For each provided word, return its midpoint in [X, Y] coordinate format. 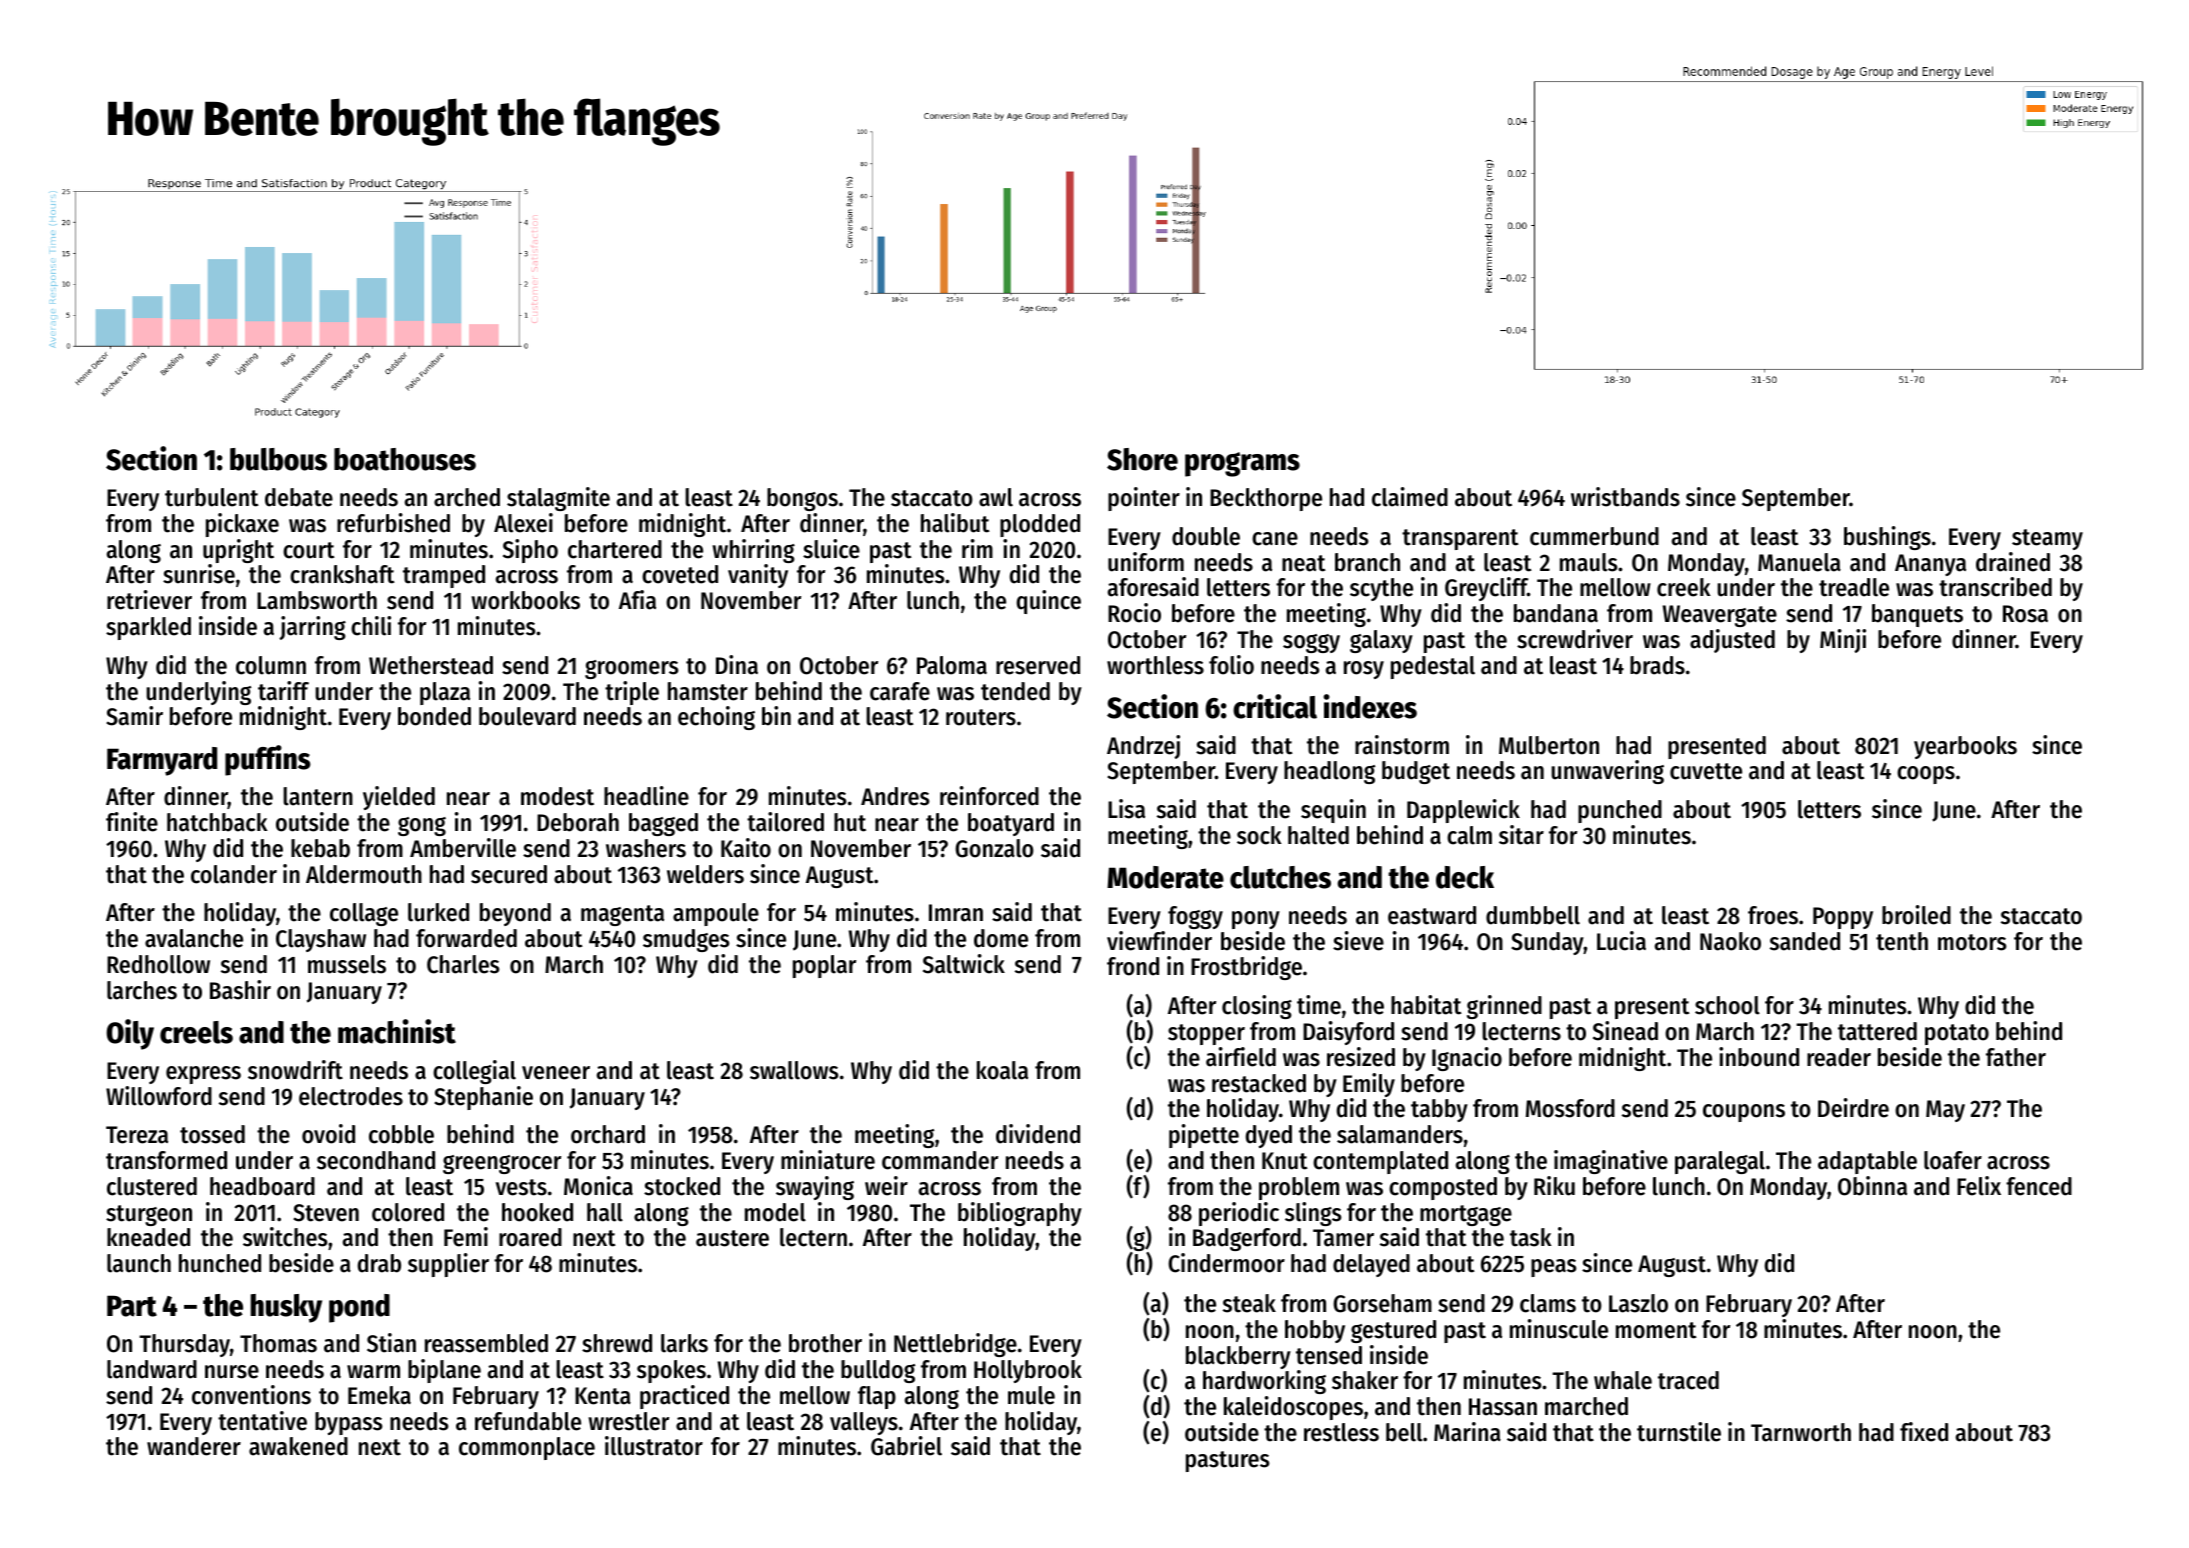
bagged [663, 824]
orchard [608, 1134]
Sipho [530, 551]
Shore [1142, 459]
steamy [2047, 539]
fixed [1924, 1432]
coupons [1744, 1113]
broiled [1916, 915]
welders [705, 874]
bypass [349, 1423]
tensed [1329, 1355]
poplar [824, 966]
